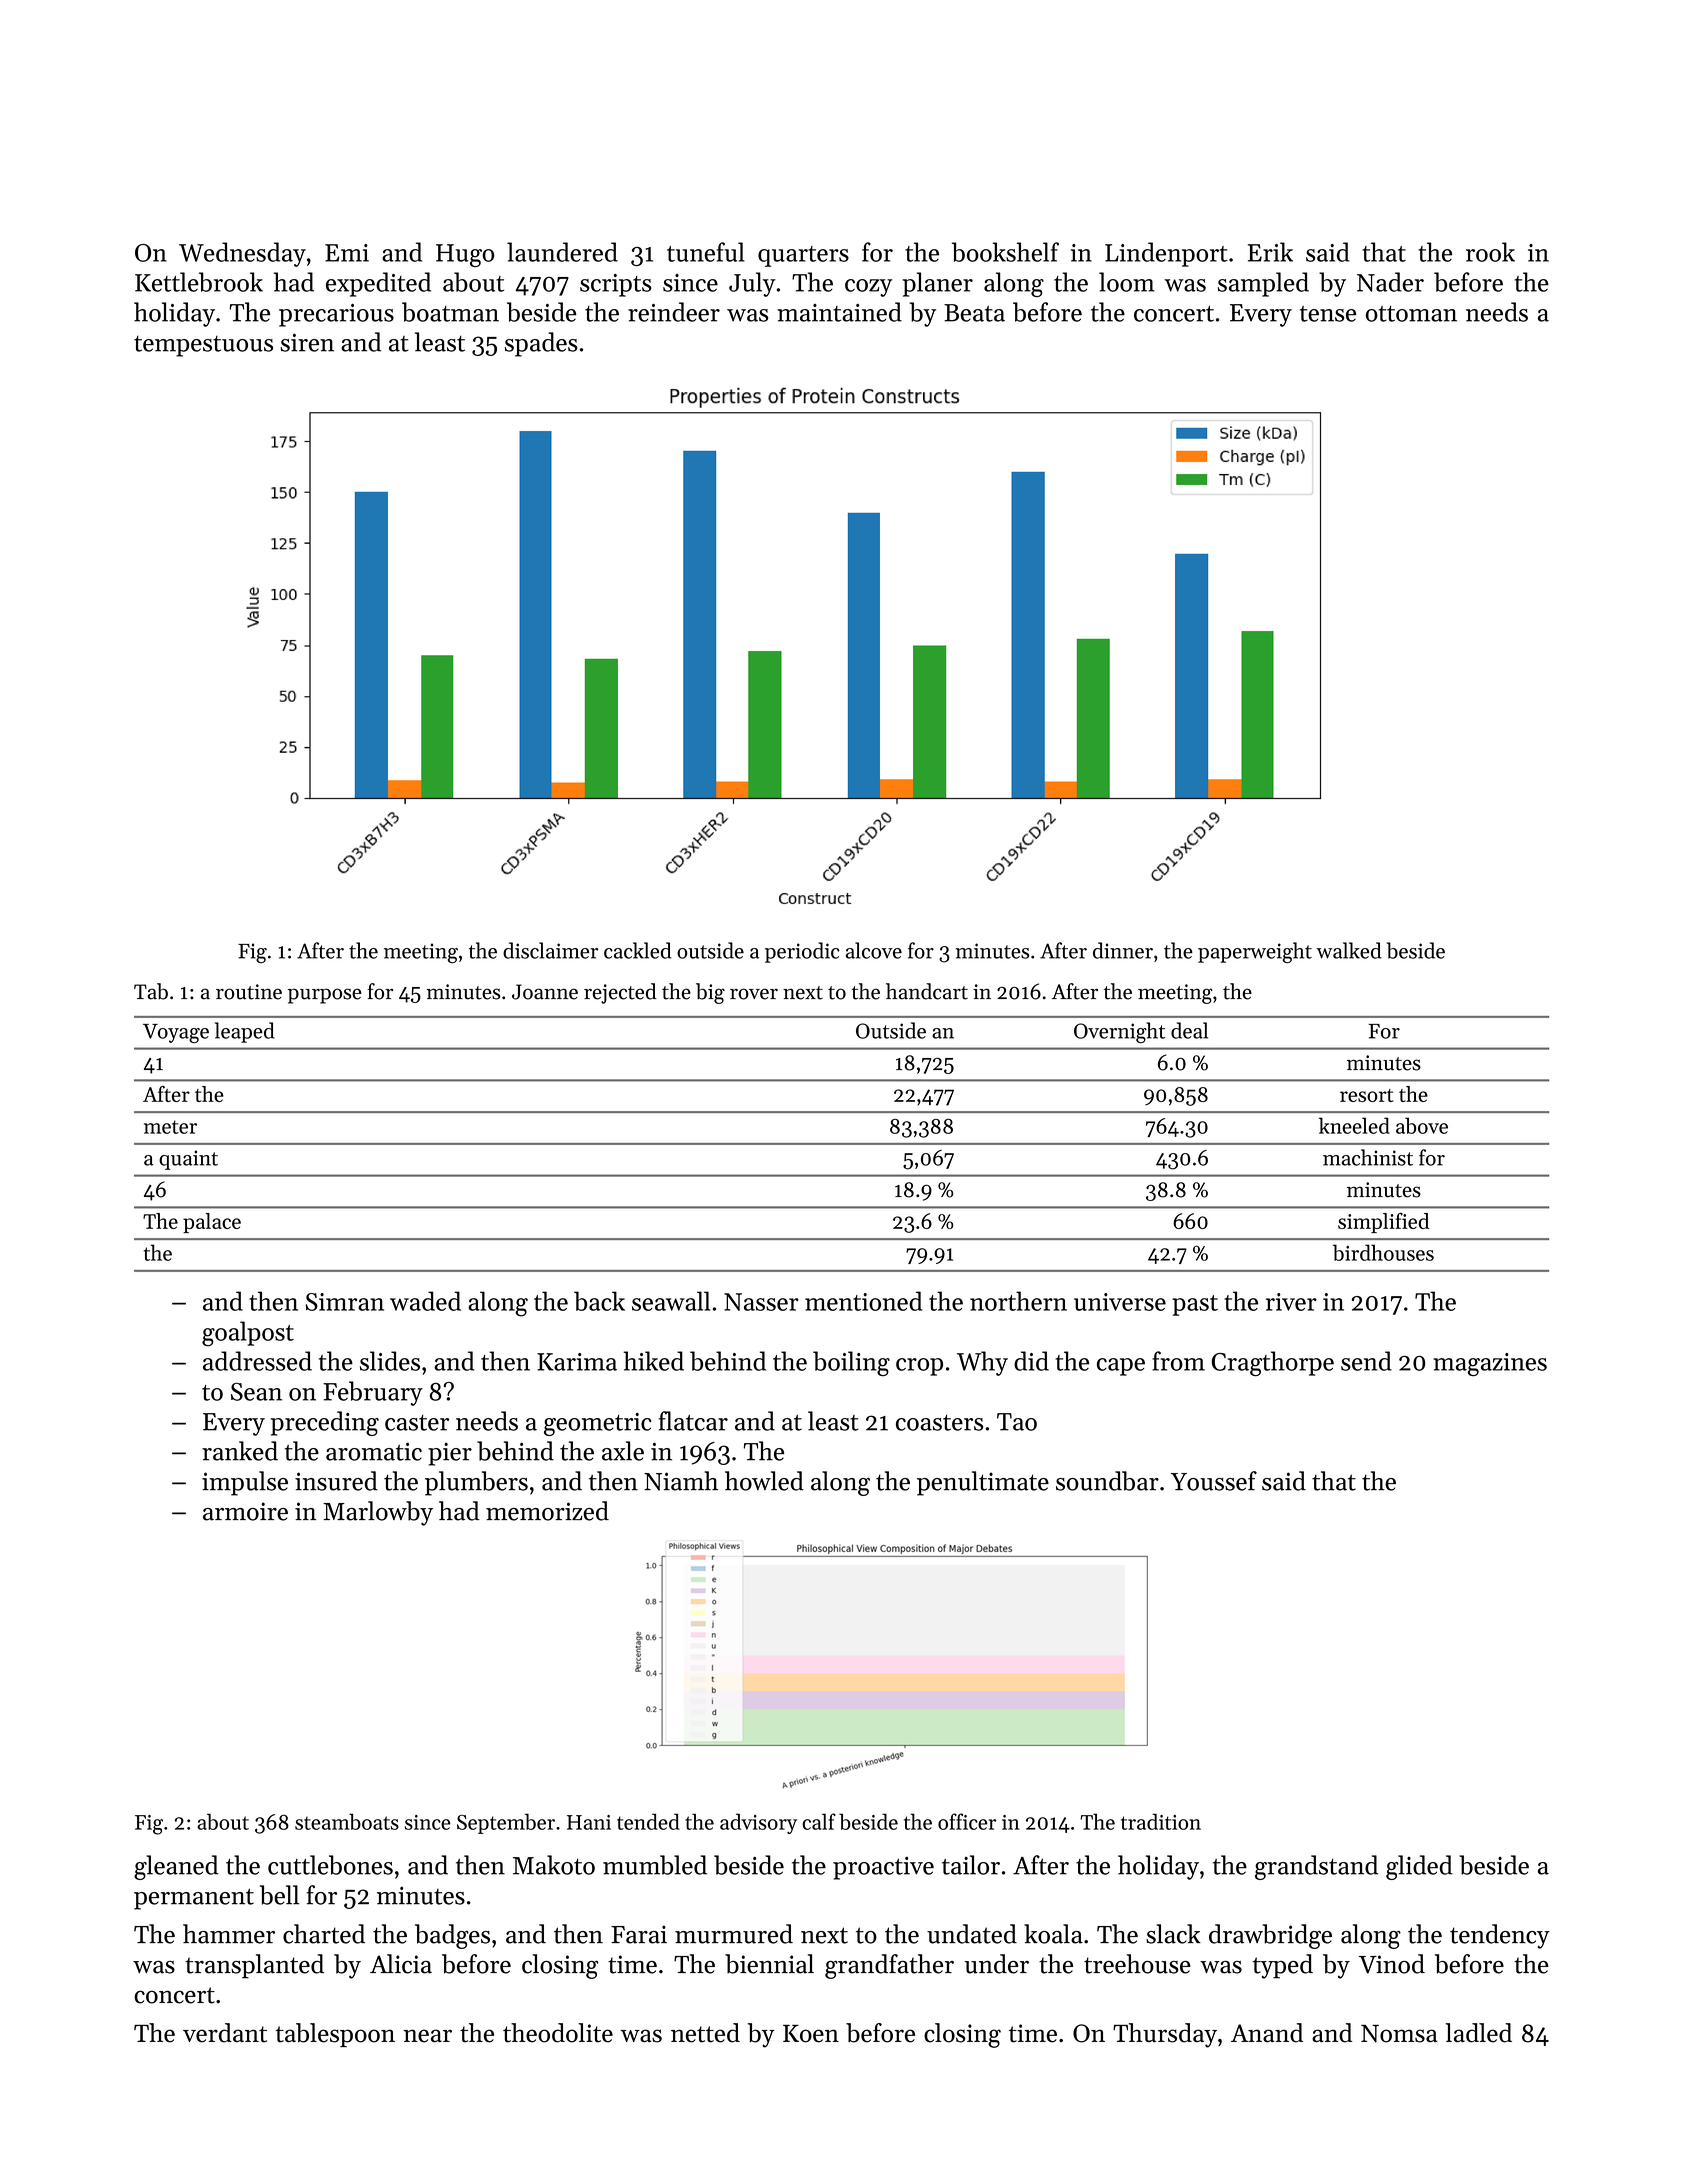 This document has height=2178, width=1683. What do you see at coordinates (245, 1032) in the document?
I see `leaped` at bounding box center [245, 1032].
